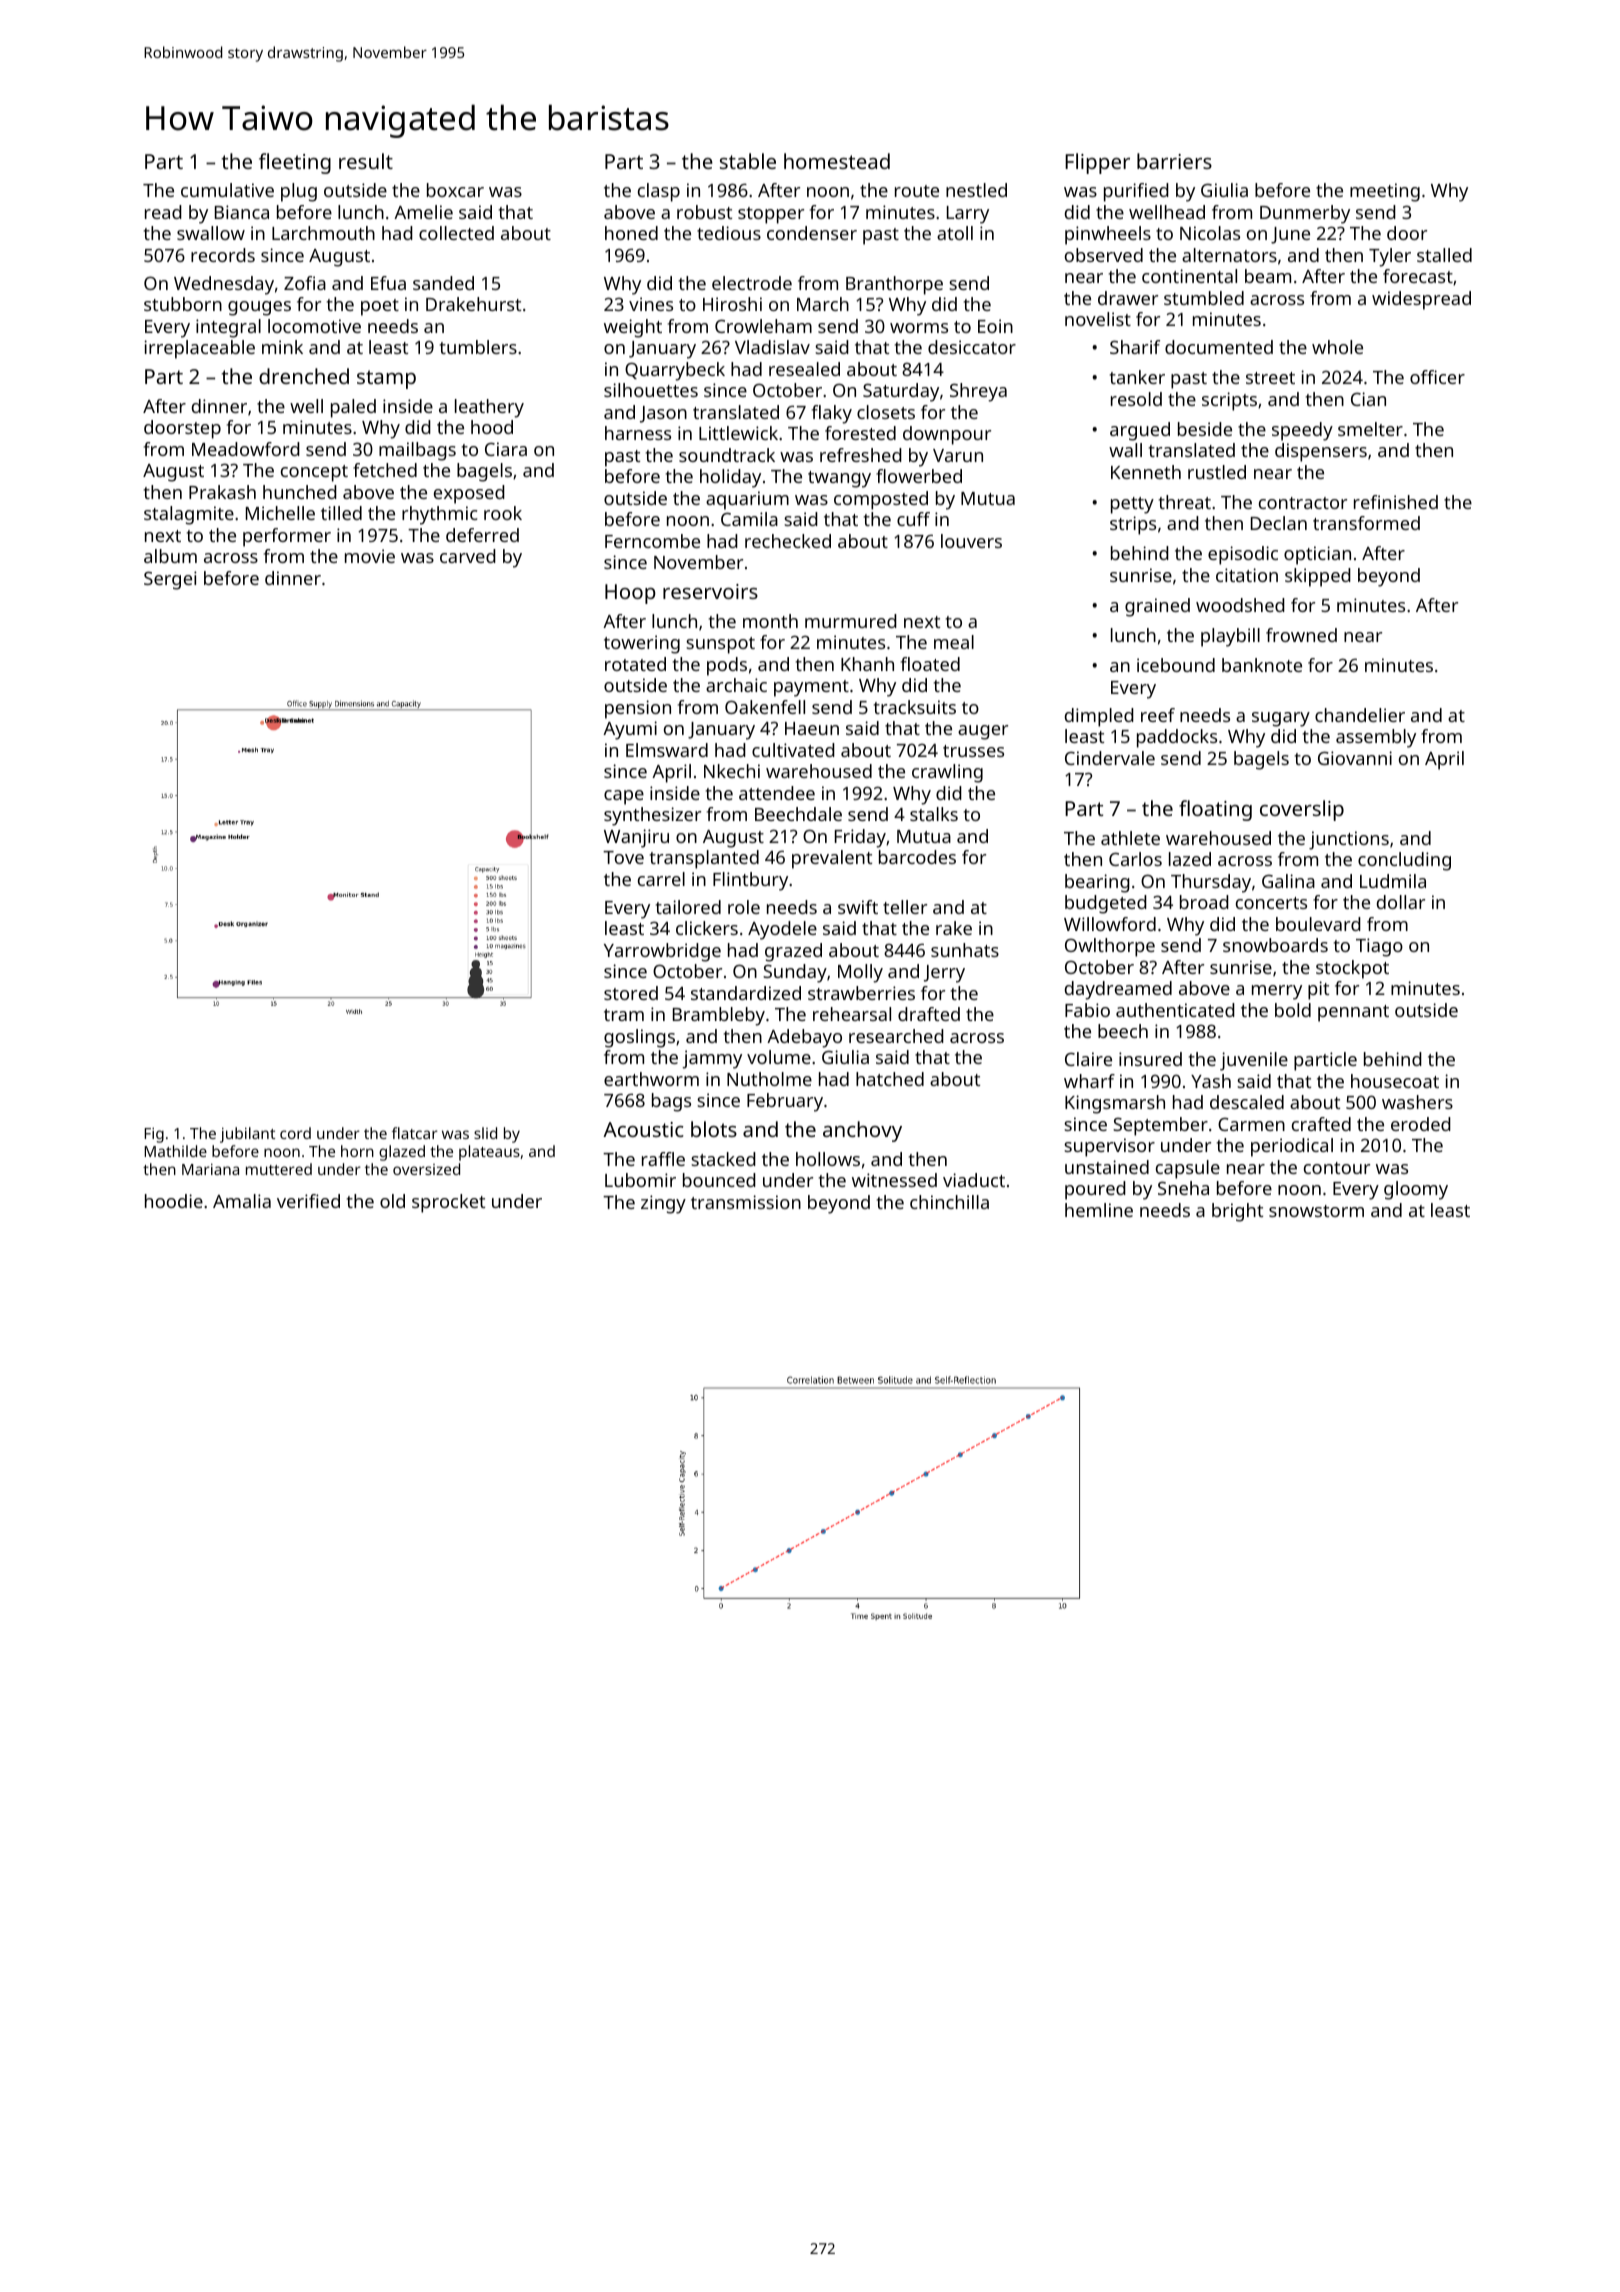 This page has width=1620, height=2292. I want to click on twangy, so click(839, 479).
